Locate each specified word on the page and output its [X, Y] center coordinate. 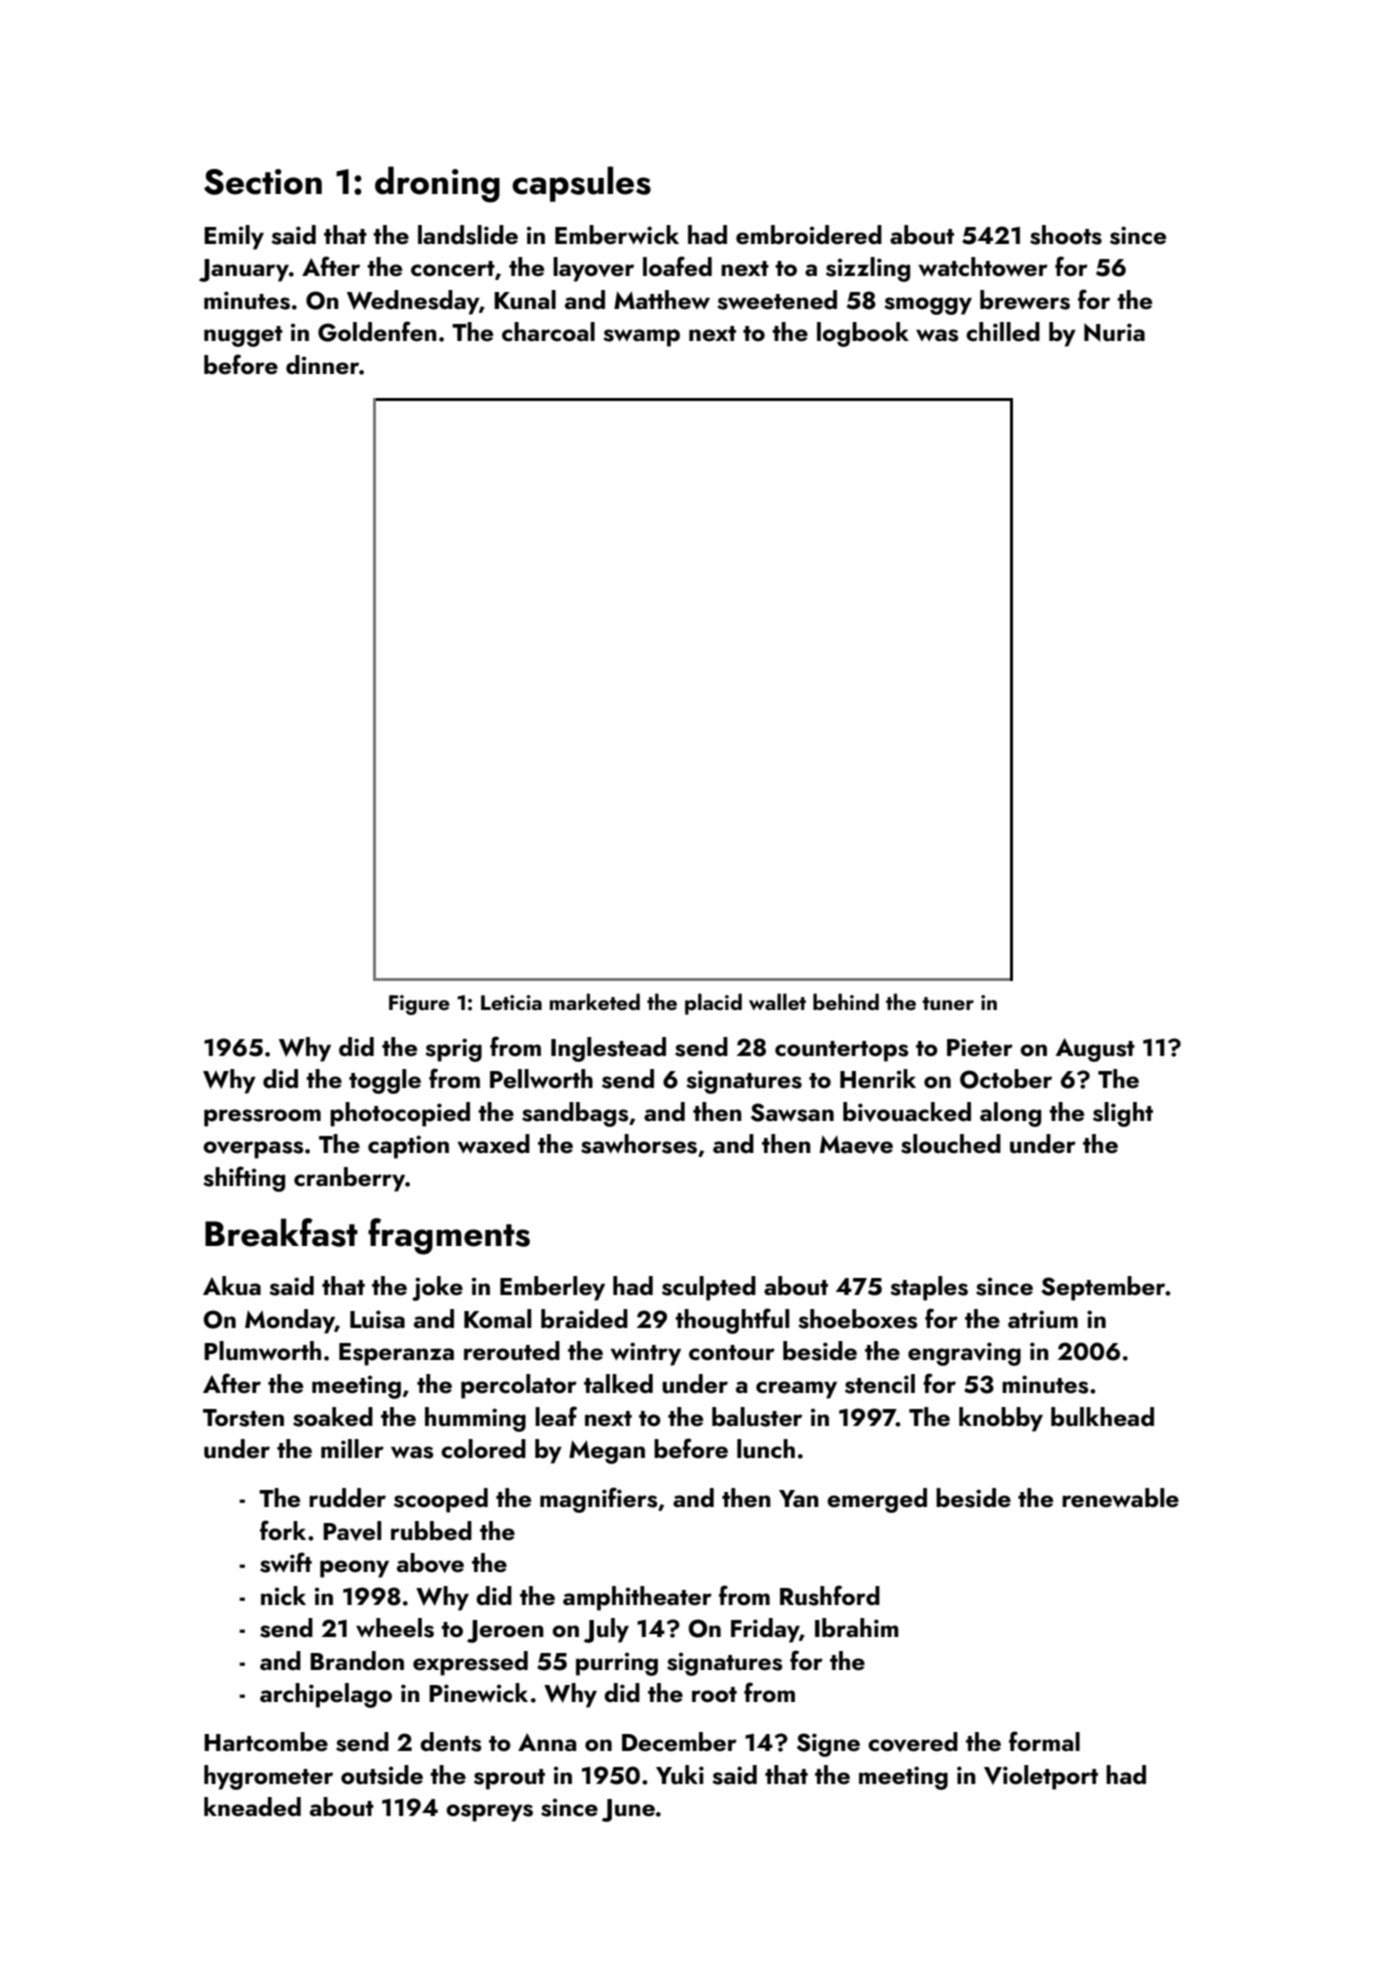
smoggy [928, 306]
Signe [828, 1745]
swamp [641, 338]
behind [846, 1001]
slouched [951, 1144]
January [244, 270]
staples [929, 1288]
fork [283, 1530]
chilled [1003, 332]
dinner [322, 365]
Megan [607, 1452]
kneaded [252, 1807]
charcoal [548, 332]
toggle [385, 1081]
